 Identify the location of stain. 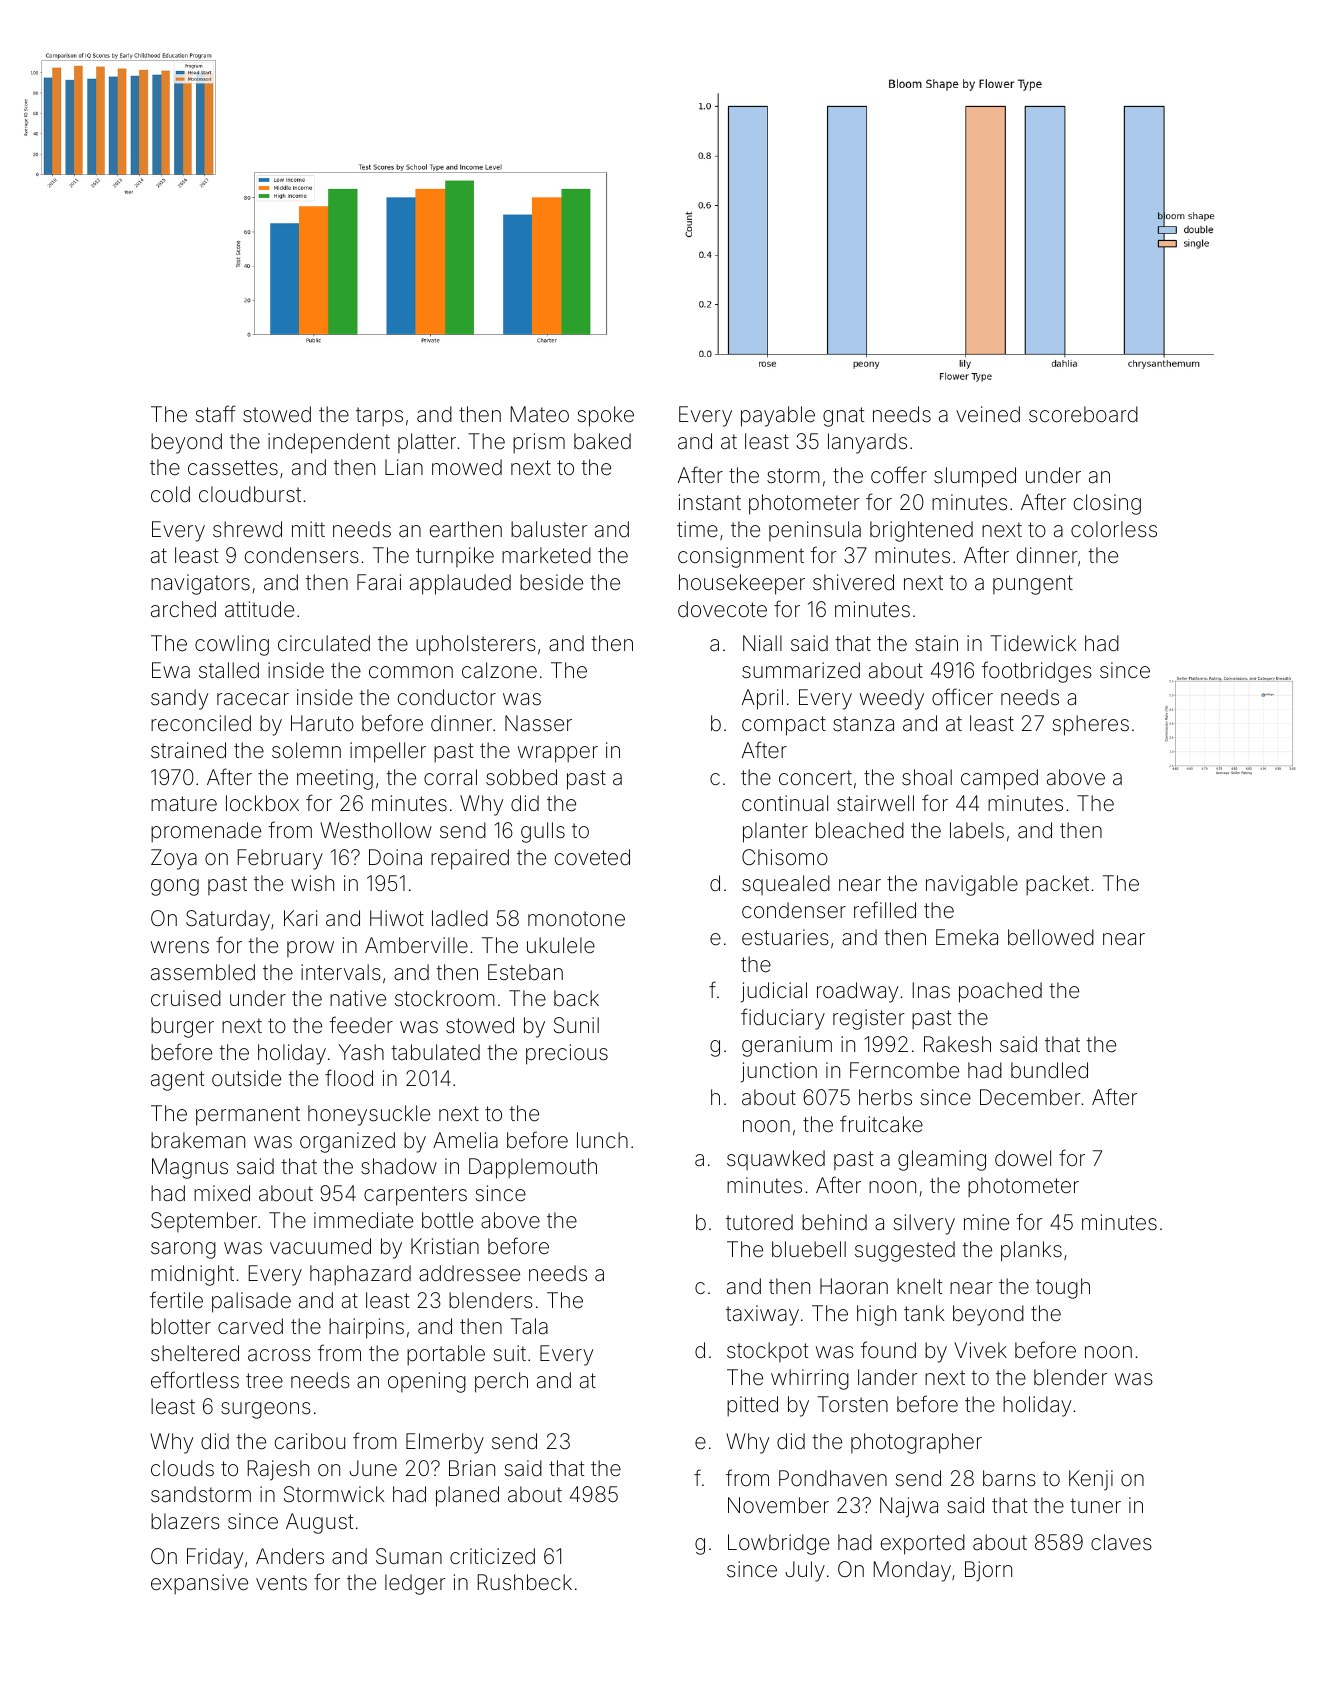
(936, 643).
